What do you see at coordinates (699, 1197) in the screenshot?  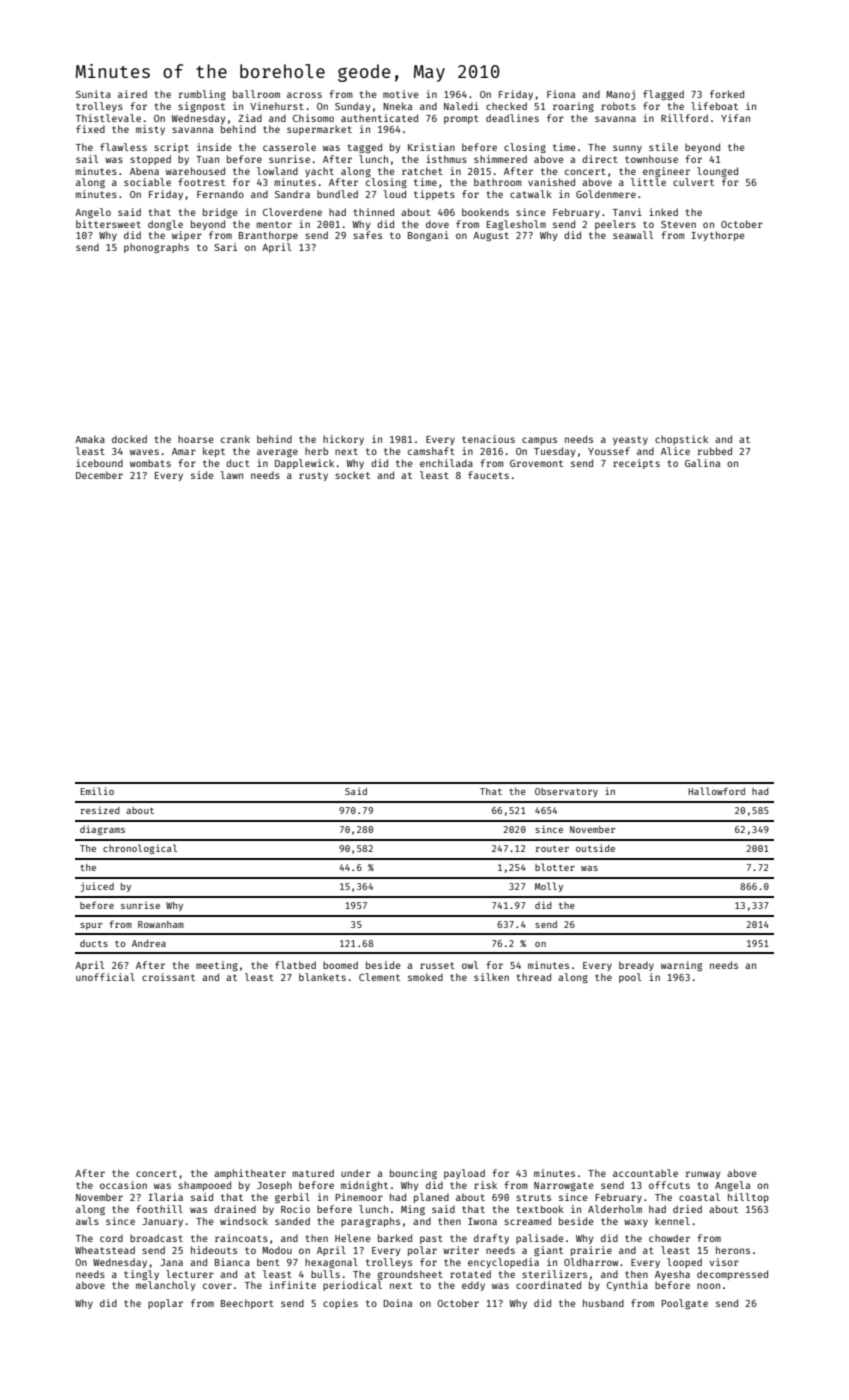 I see `coastal` at bounding box center [699, 1197].
